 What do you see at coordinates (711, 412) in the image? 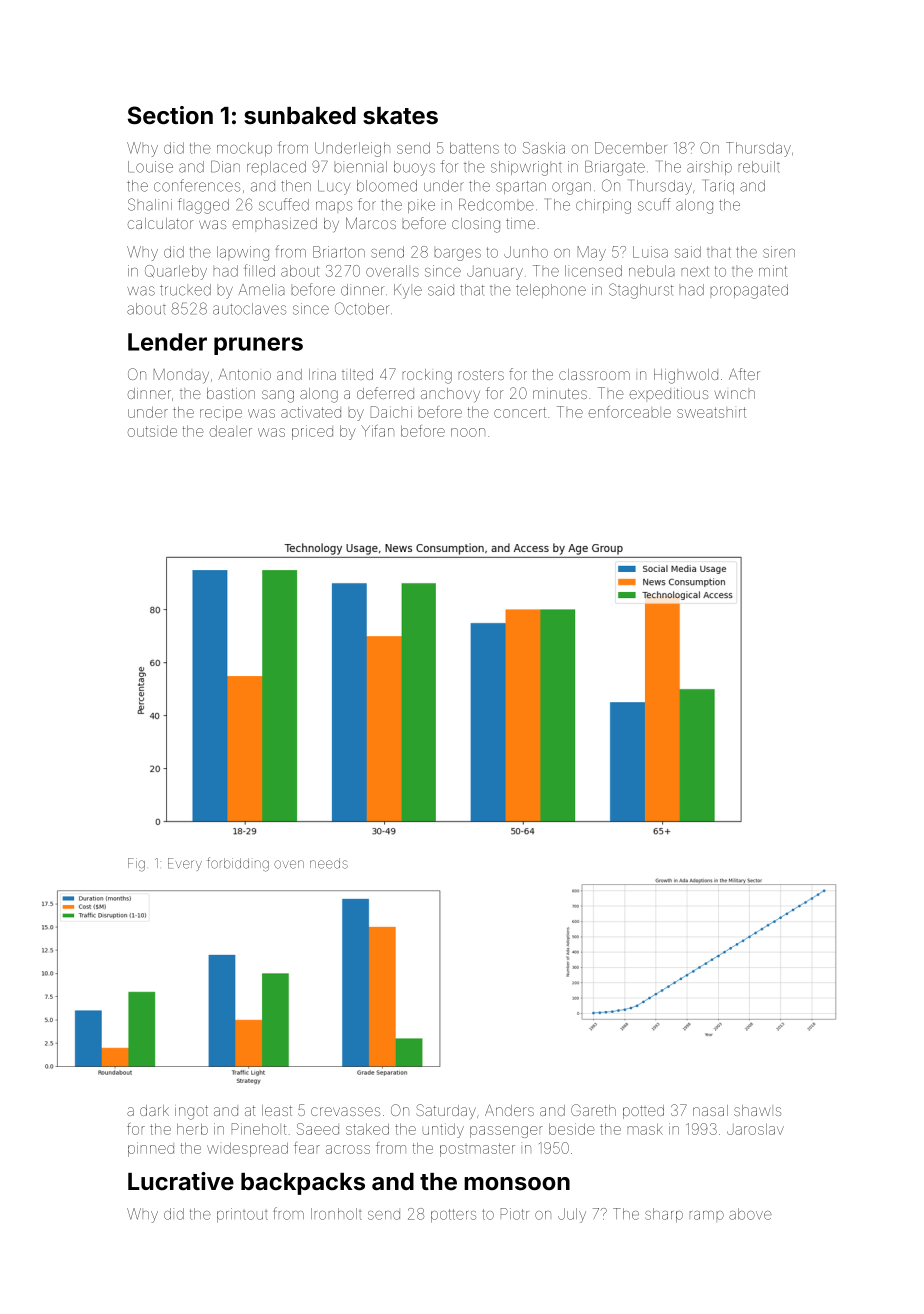
I see `sweatshirt` at bounding box center [711, 412].
